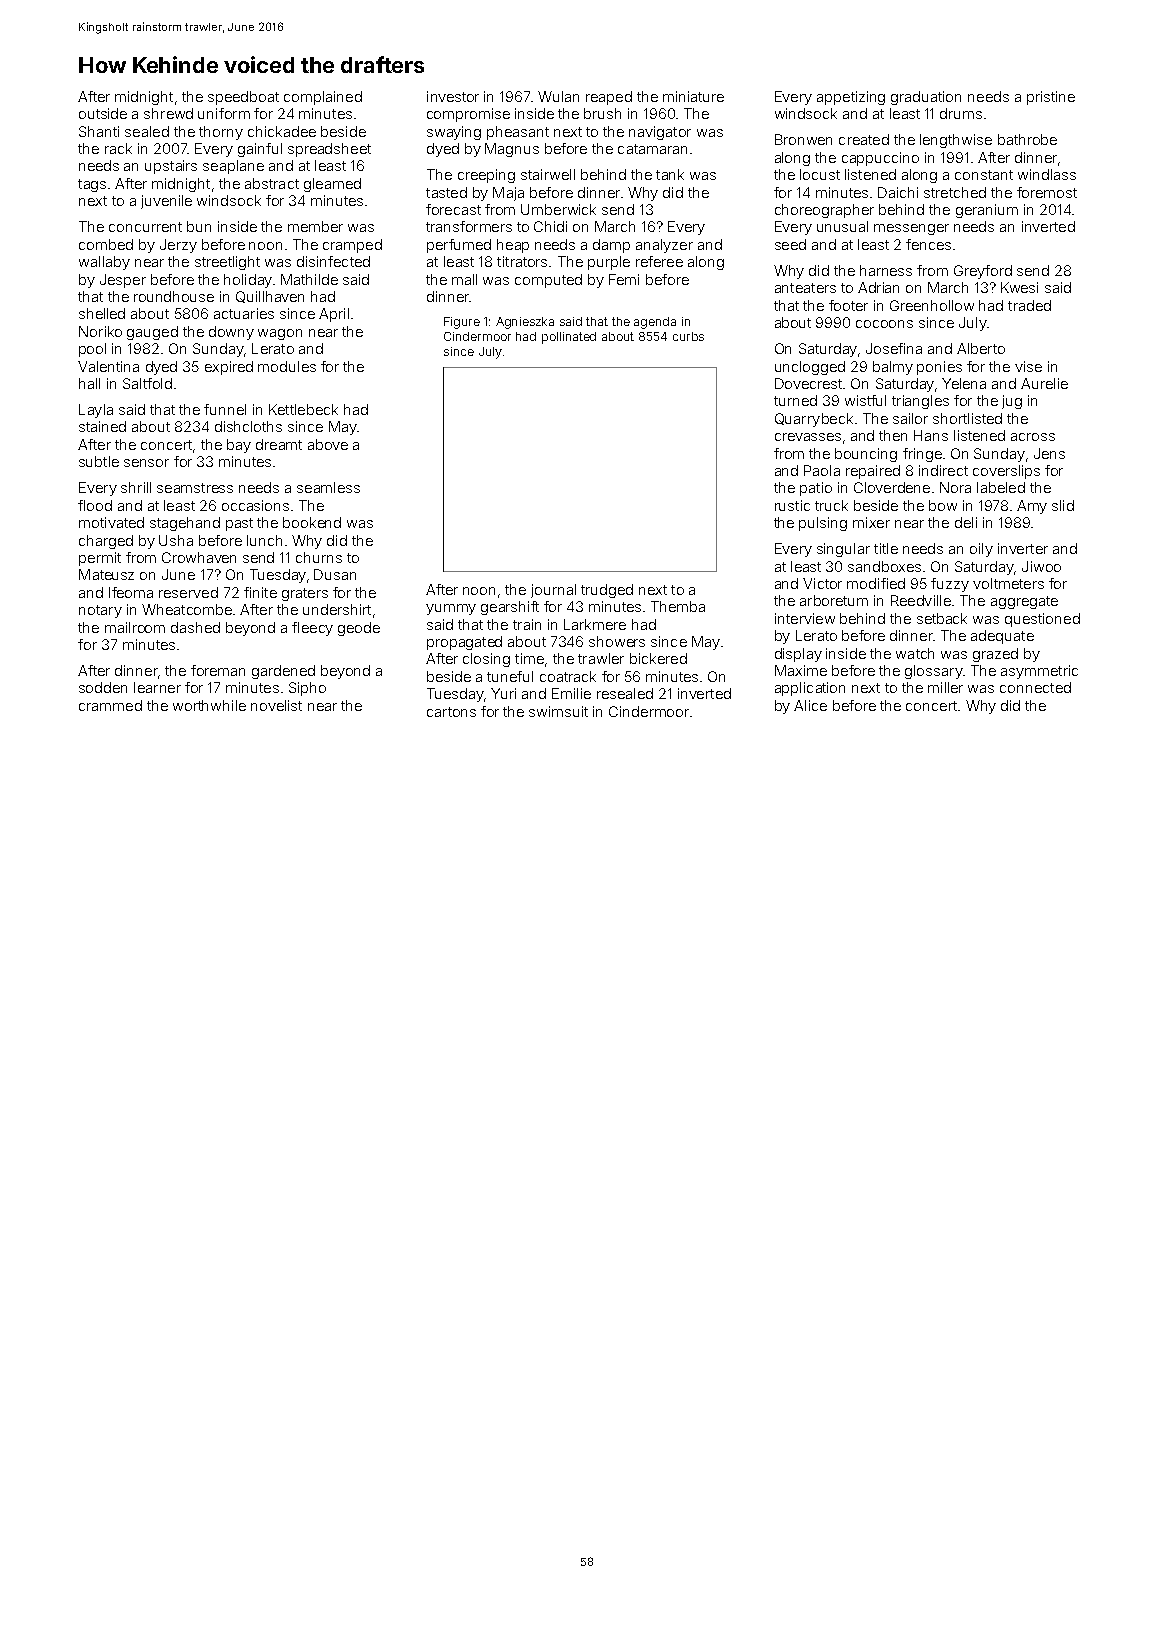  What do you see at coordinates (607, 591) in the page?
I see `trudged` at bounding box center [607, 591].
